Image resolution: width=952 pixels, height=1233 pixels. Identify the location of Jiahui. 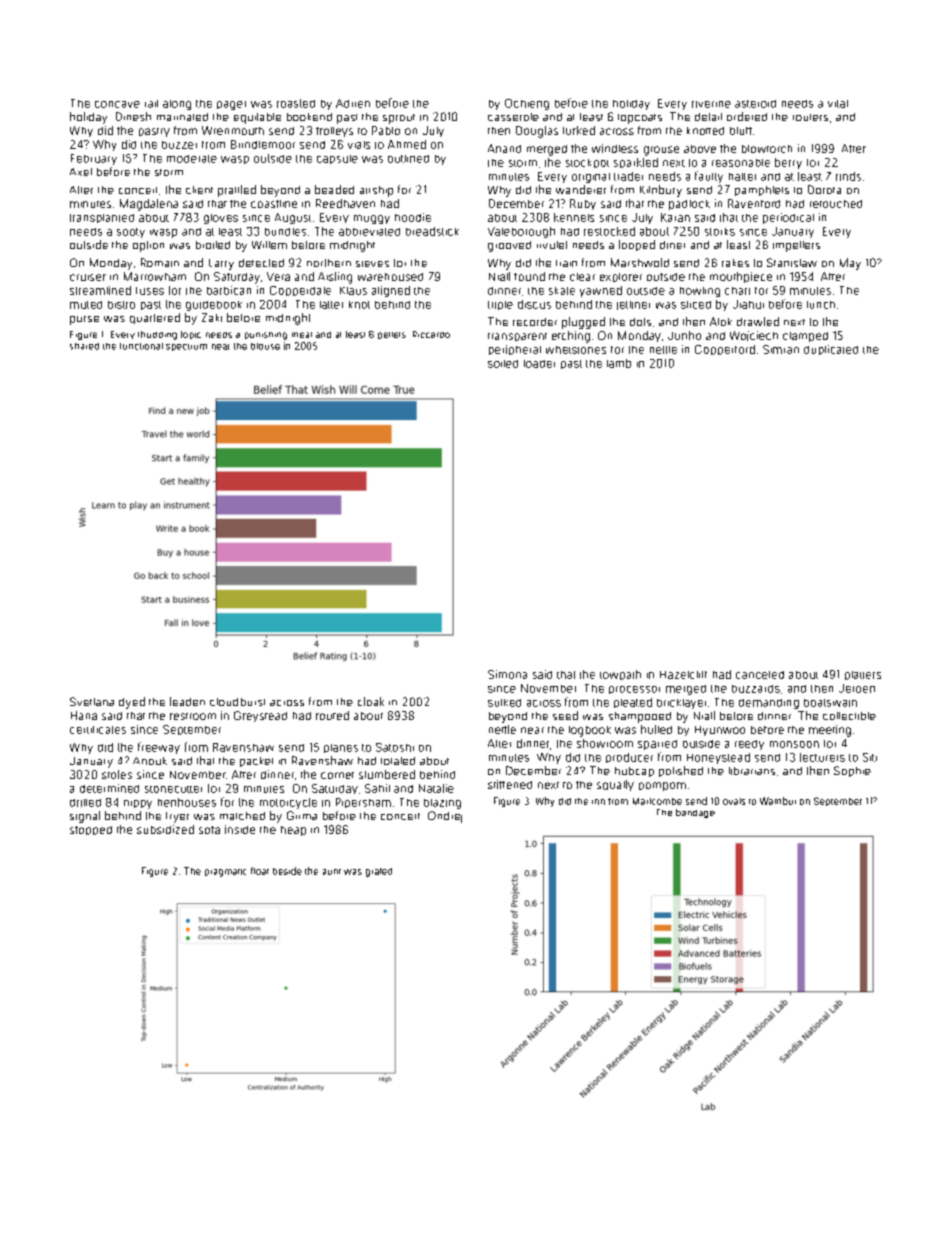
(748, 304).
